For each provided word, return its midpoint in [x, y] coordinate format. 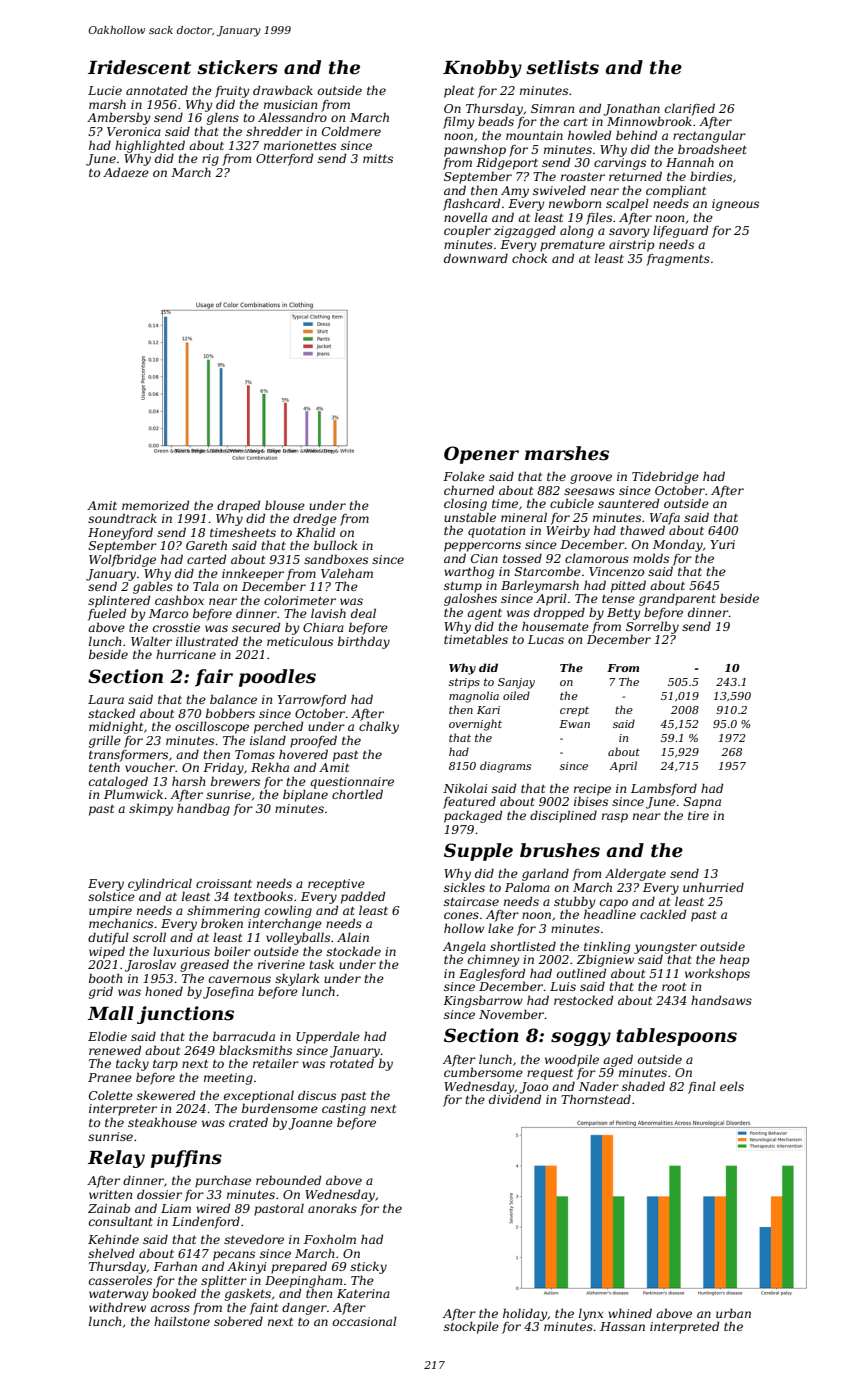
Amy [515, 192]
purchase [223, 1181]
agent [484, 614]
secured [256, 627]
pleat [459, 91]
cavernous [240, 979]
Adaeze [126, 172]
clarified [690, 109]
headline [610, 914]
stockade [353, 951]
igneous [735, 205]
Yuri [722, 544]
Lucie [105, 90]
